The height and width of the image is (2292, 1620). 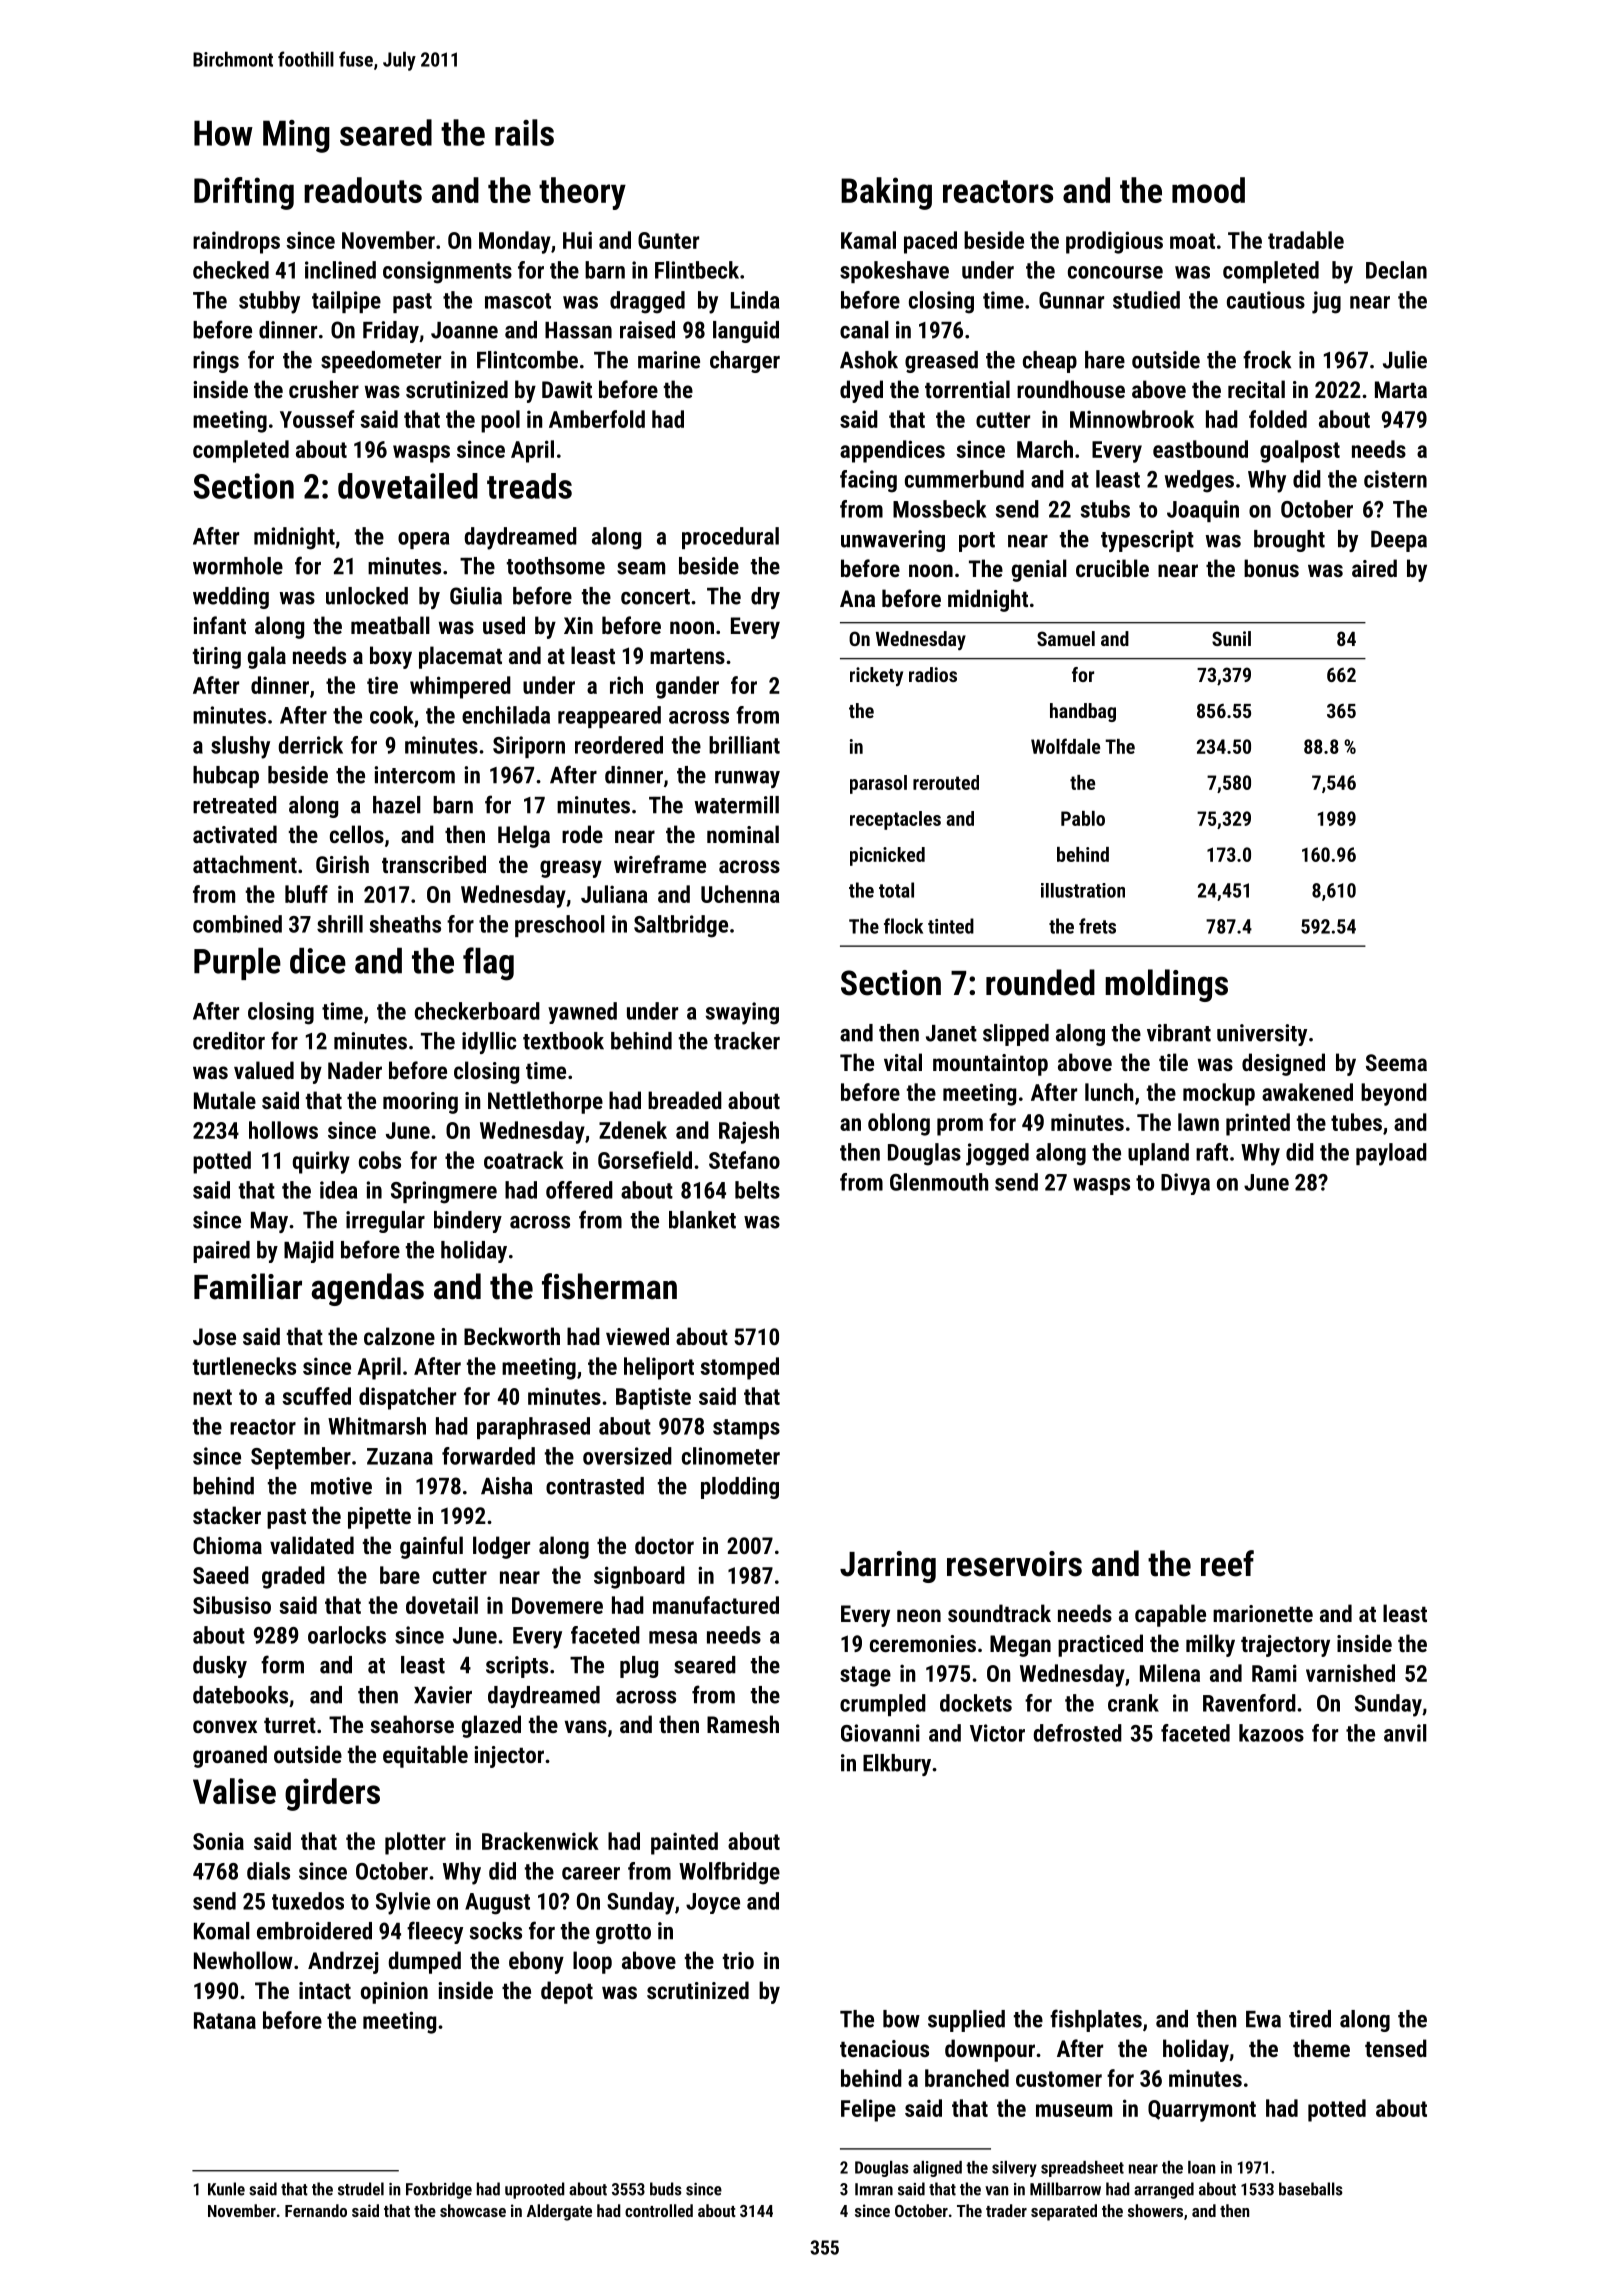 What do you see at coordinates (1306, 240) in the image?
I see `tradable` at bounding box center [1306, 240].
